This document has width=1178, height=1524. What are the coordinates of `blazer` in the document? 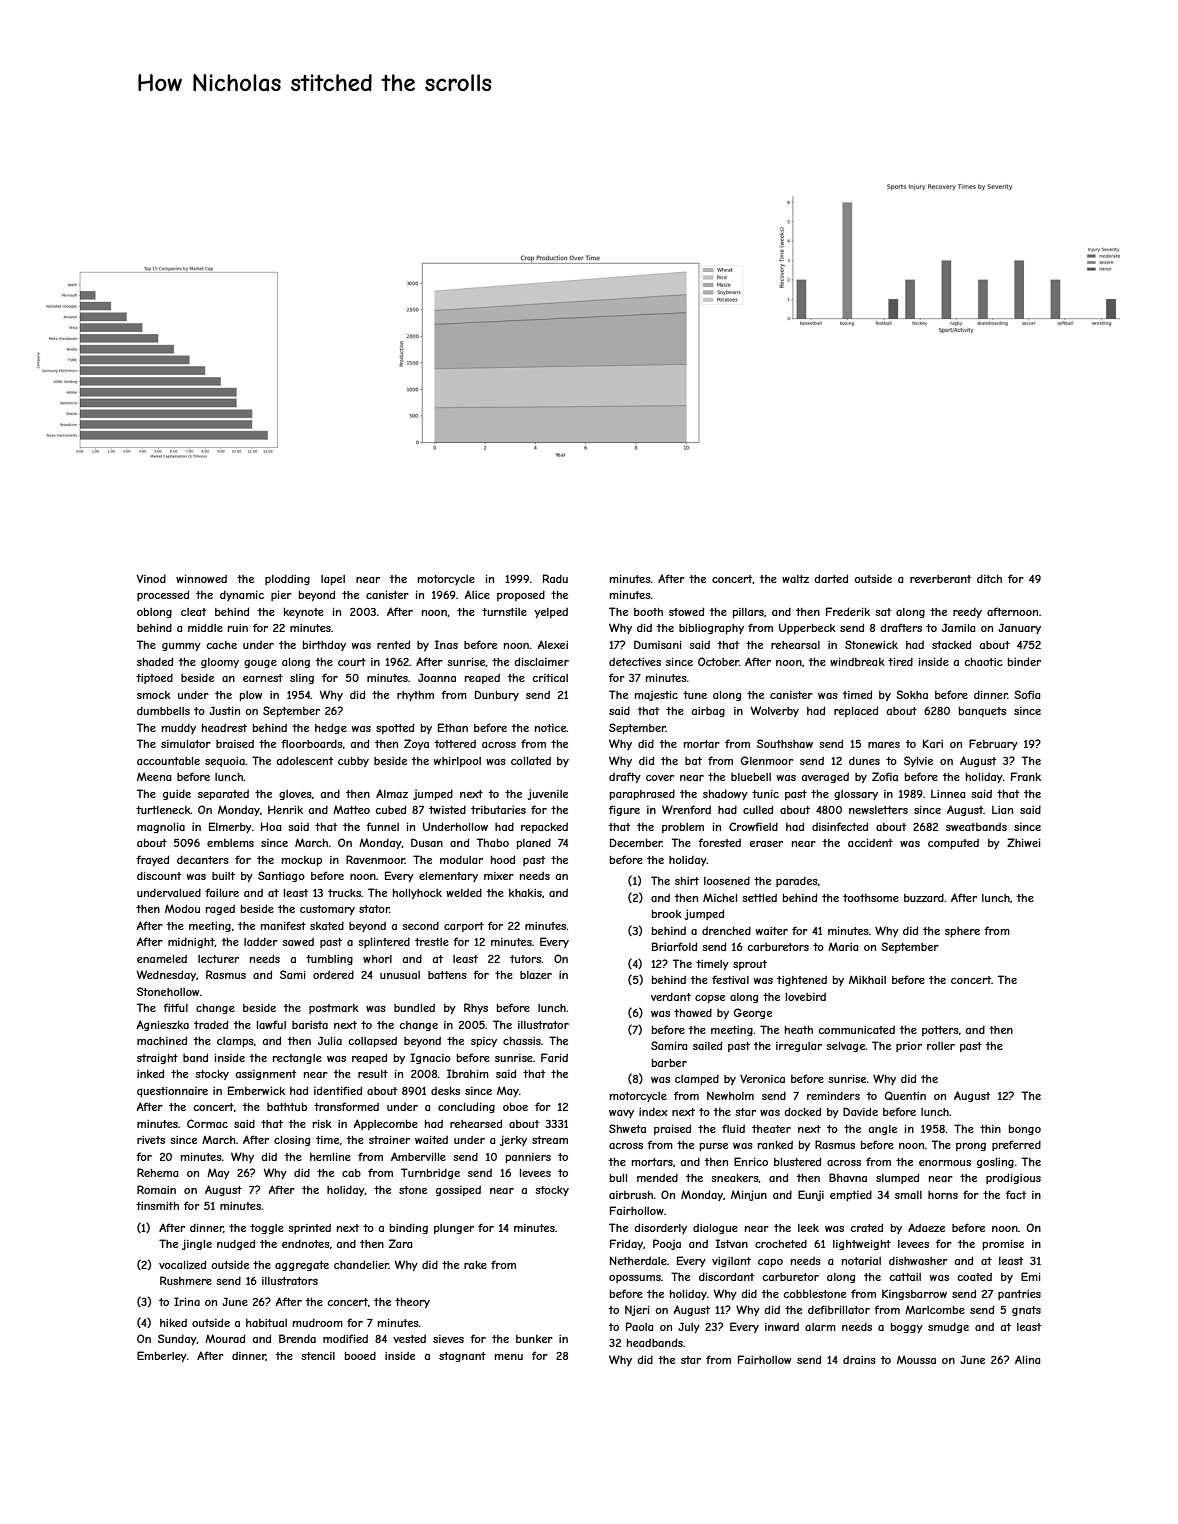 It's located at (536, 975).
